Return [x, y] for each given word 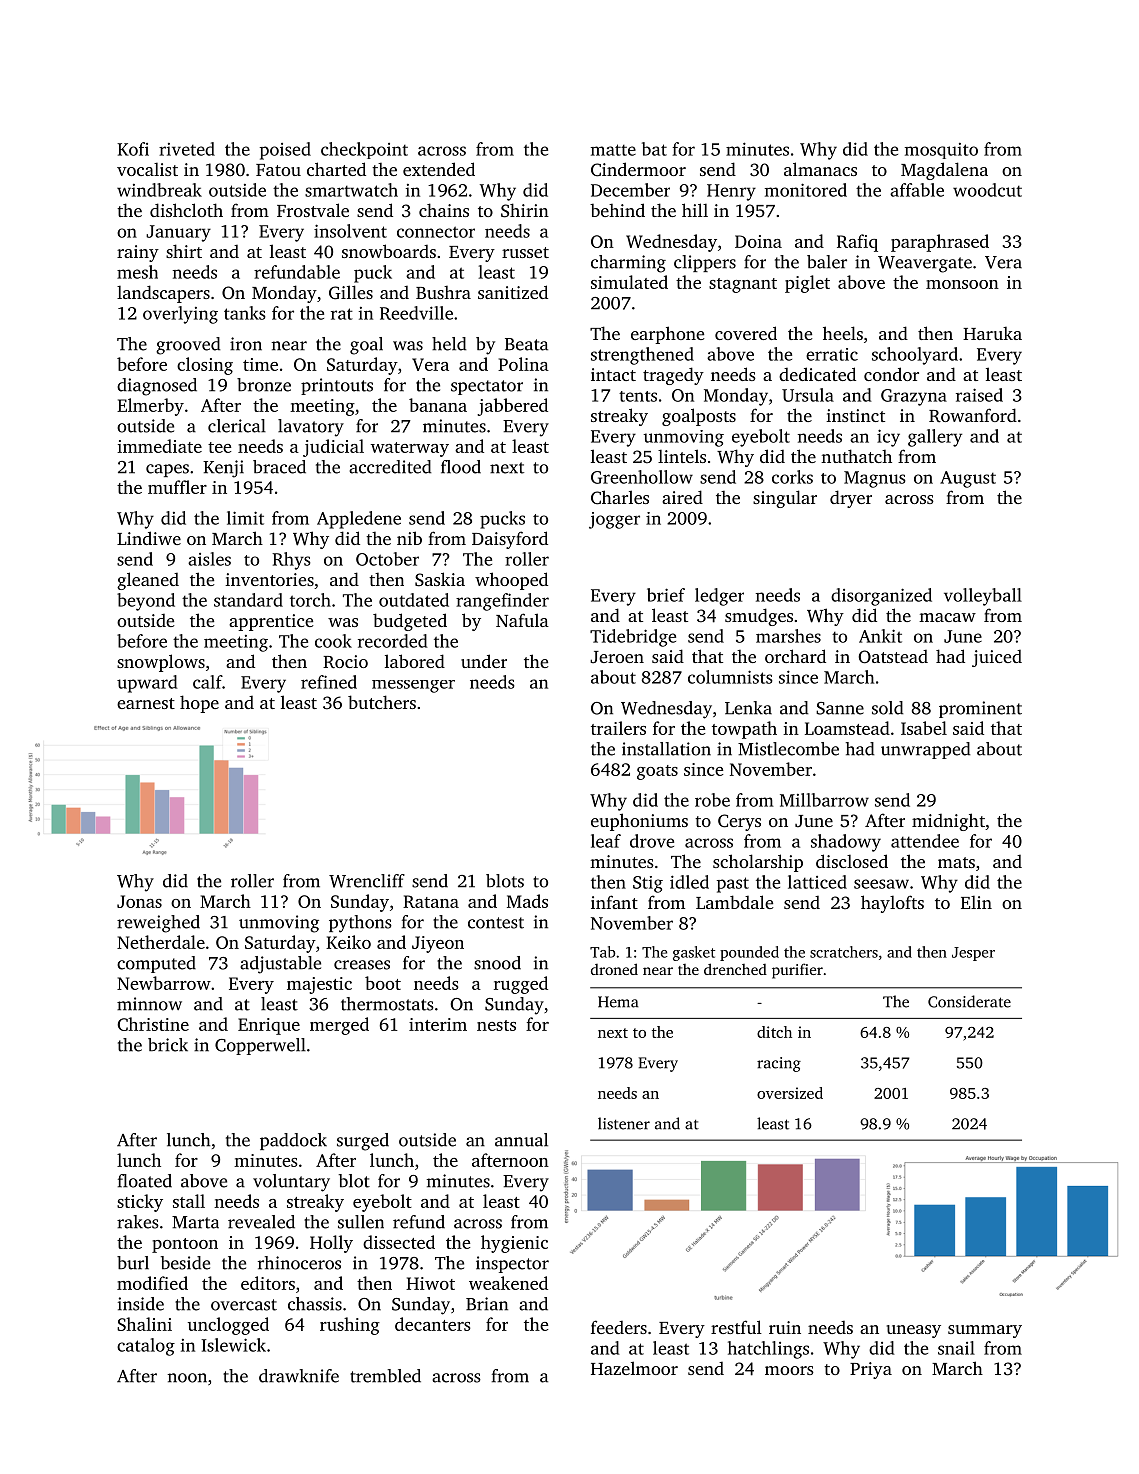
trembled [385, 1376]
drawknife [299, 1376]
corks [792, 477]
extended [439, 169]
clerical [237, 426]
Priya [871, 1370]
